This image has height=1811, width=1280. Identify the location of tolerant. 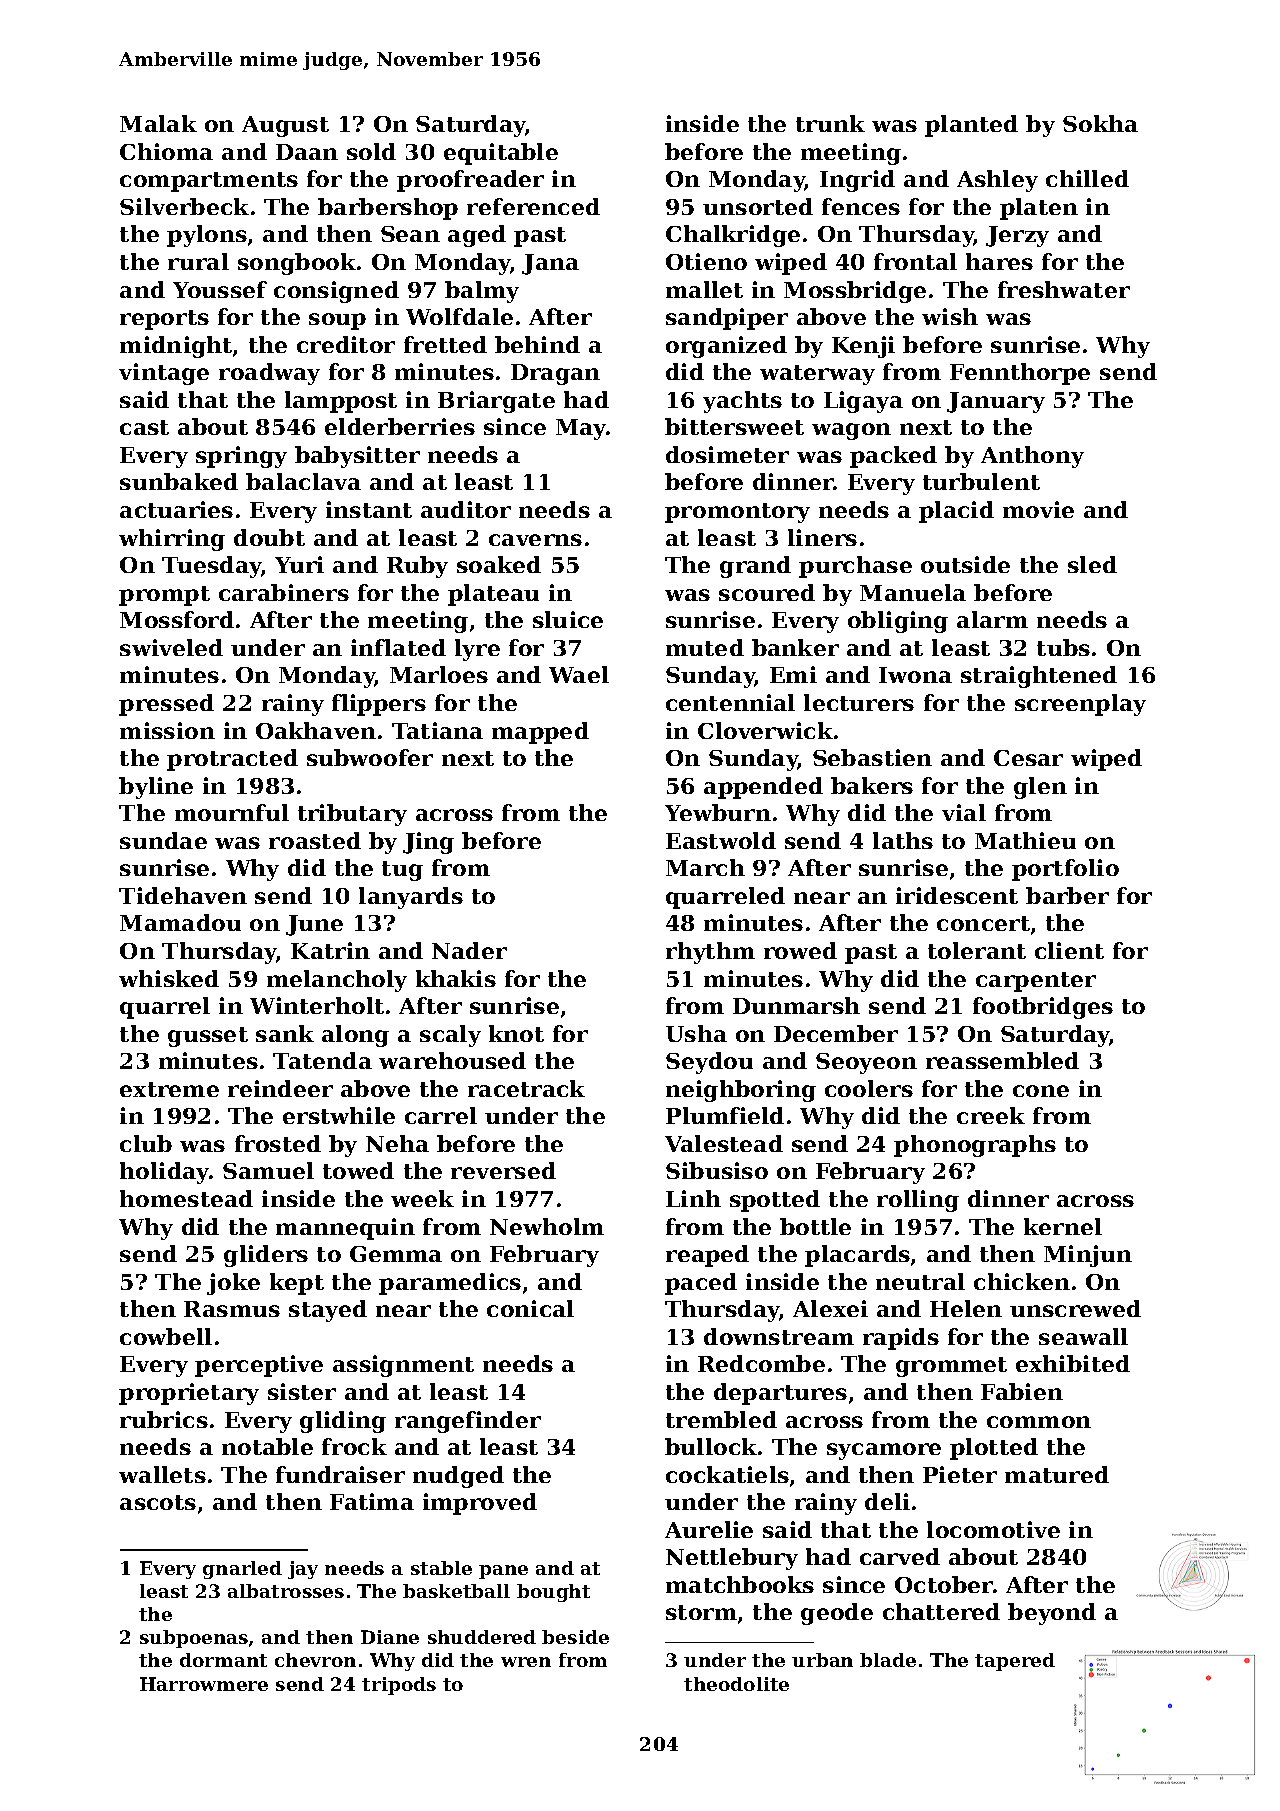
(977, 950).
